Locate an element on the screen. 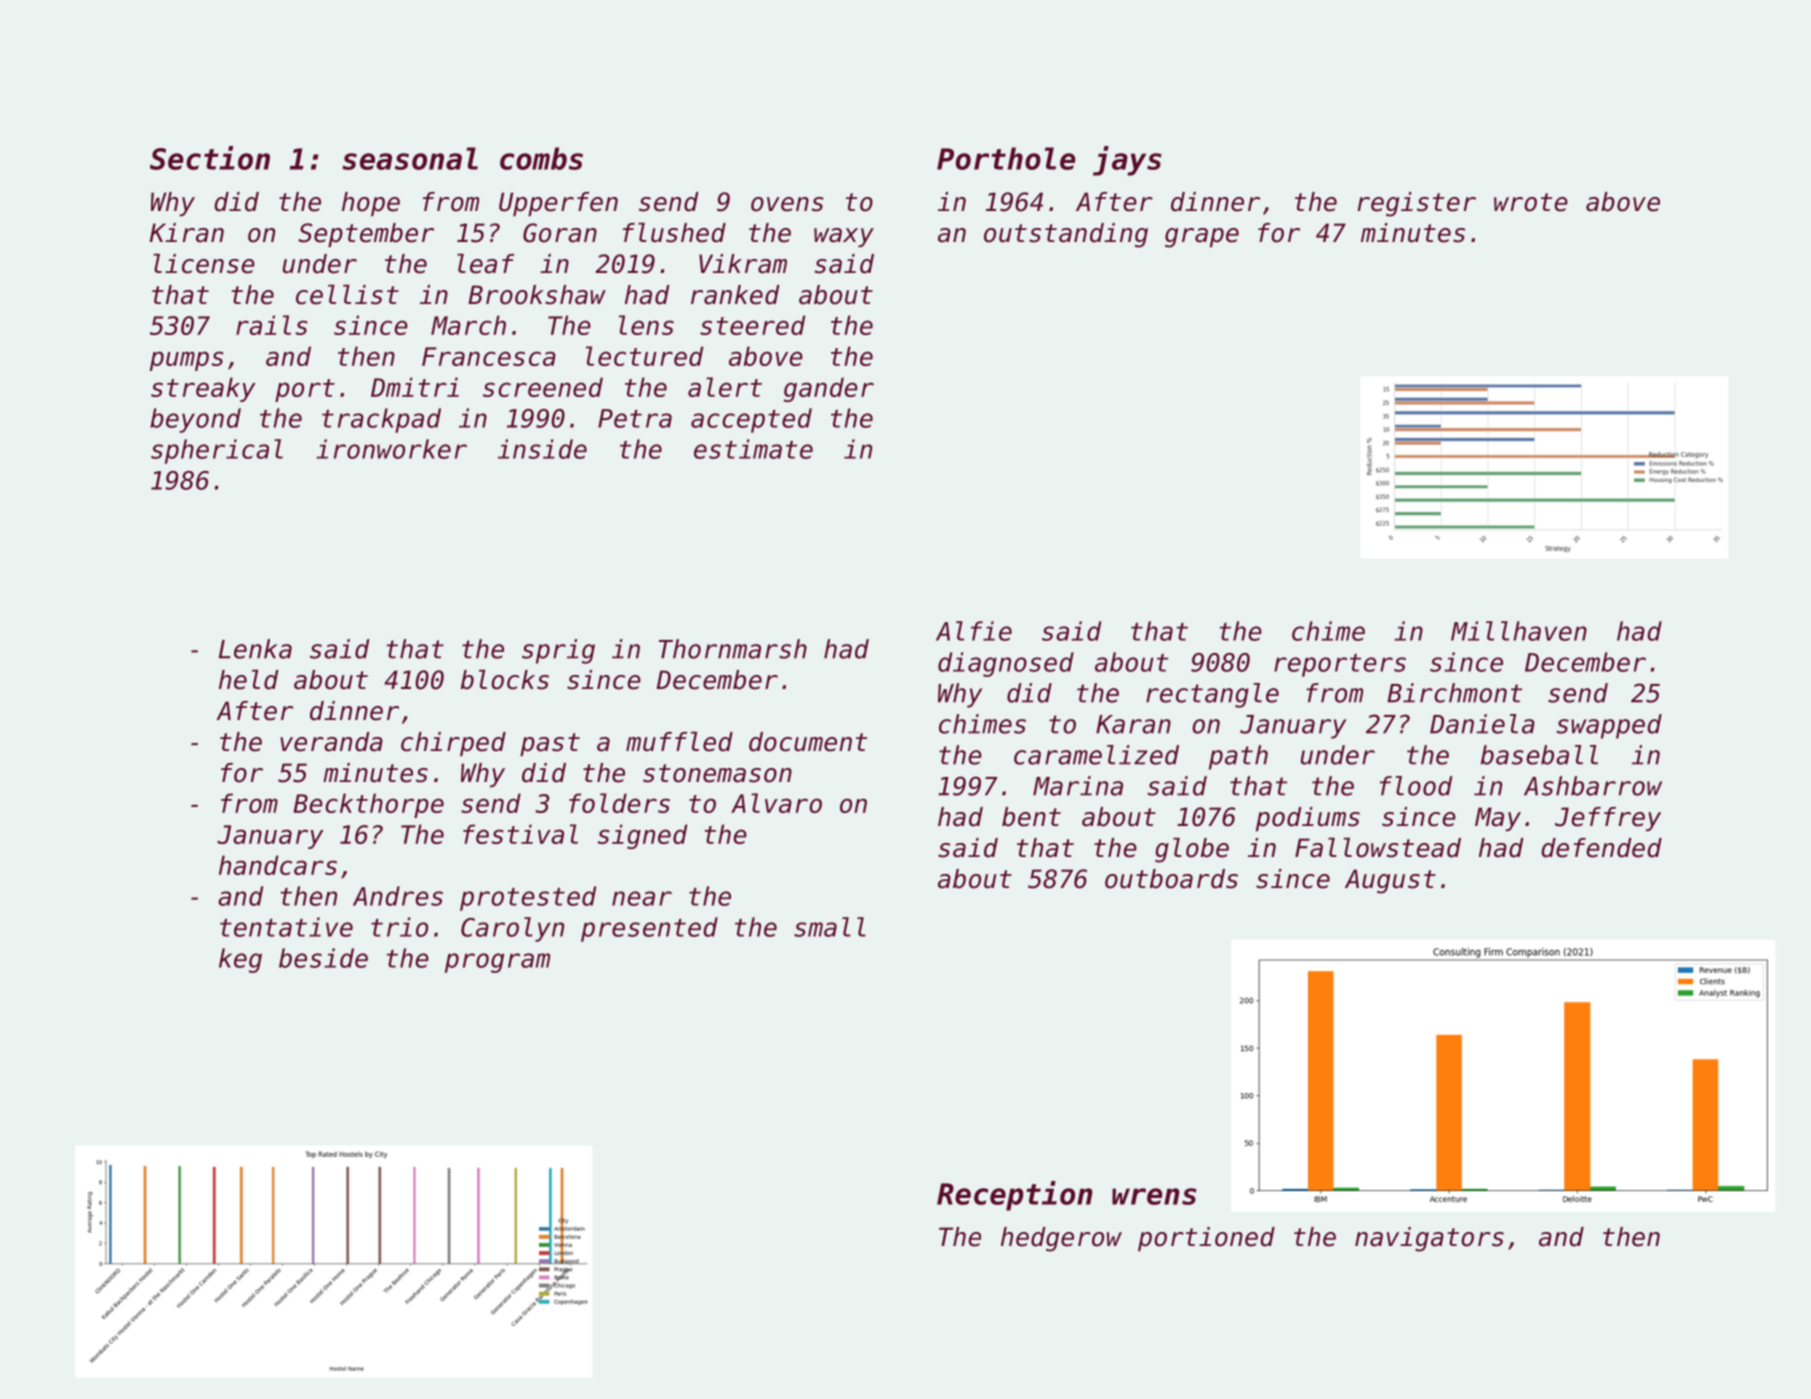  beside is located at coordinates (323, 958).
